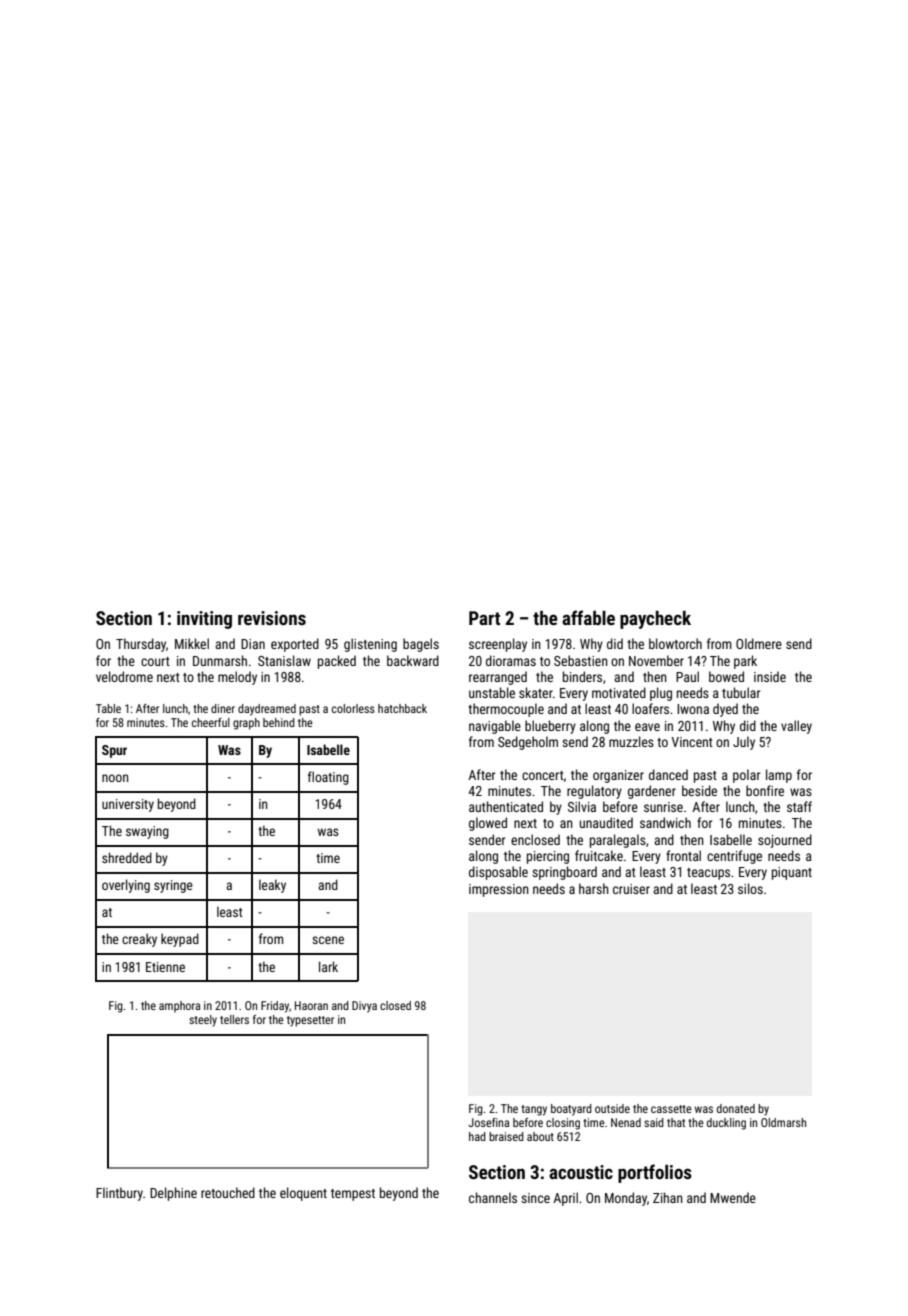 Image resolution: width=908 pixels, height=1316 pixels. I want to click on cruiser, so click(631, 889).
